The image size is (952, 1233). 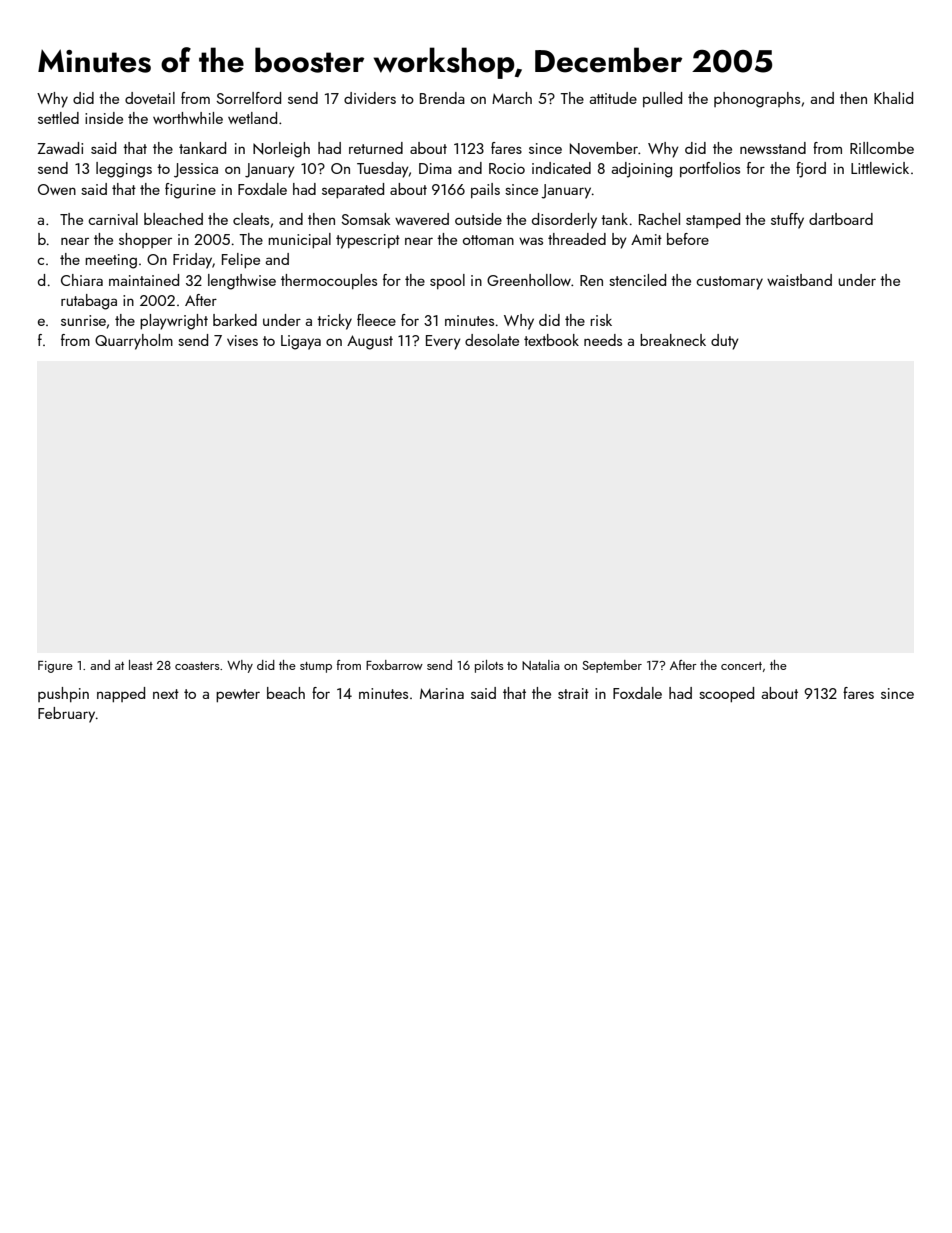 What do you see at coordinates (787, 221) in the screenshot?
I see `stuffy` at bounding box center [787, 221].
